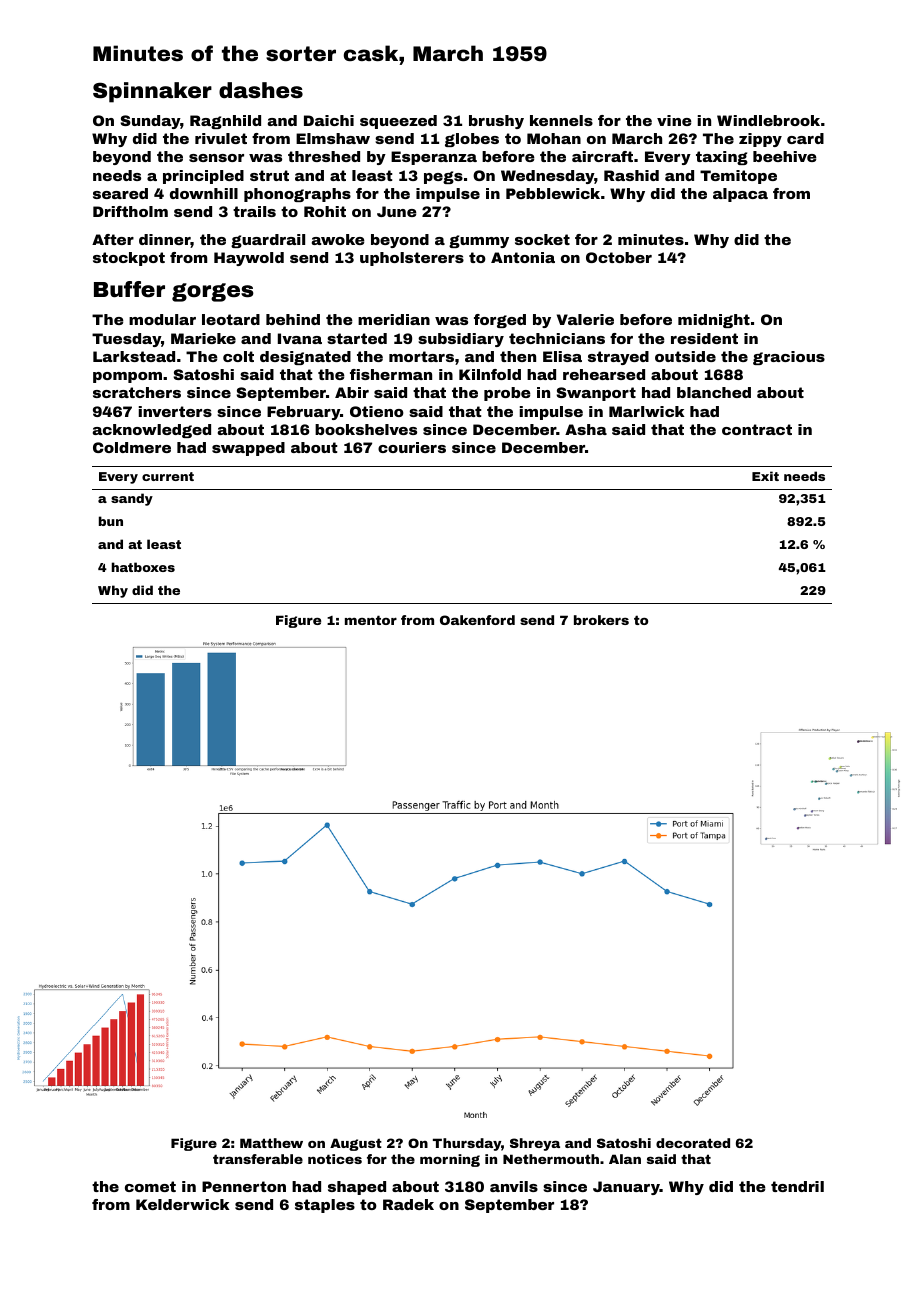  I want to click on dashes, so click(261, 90).
